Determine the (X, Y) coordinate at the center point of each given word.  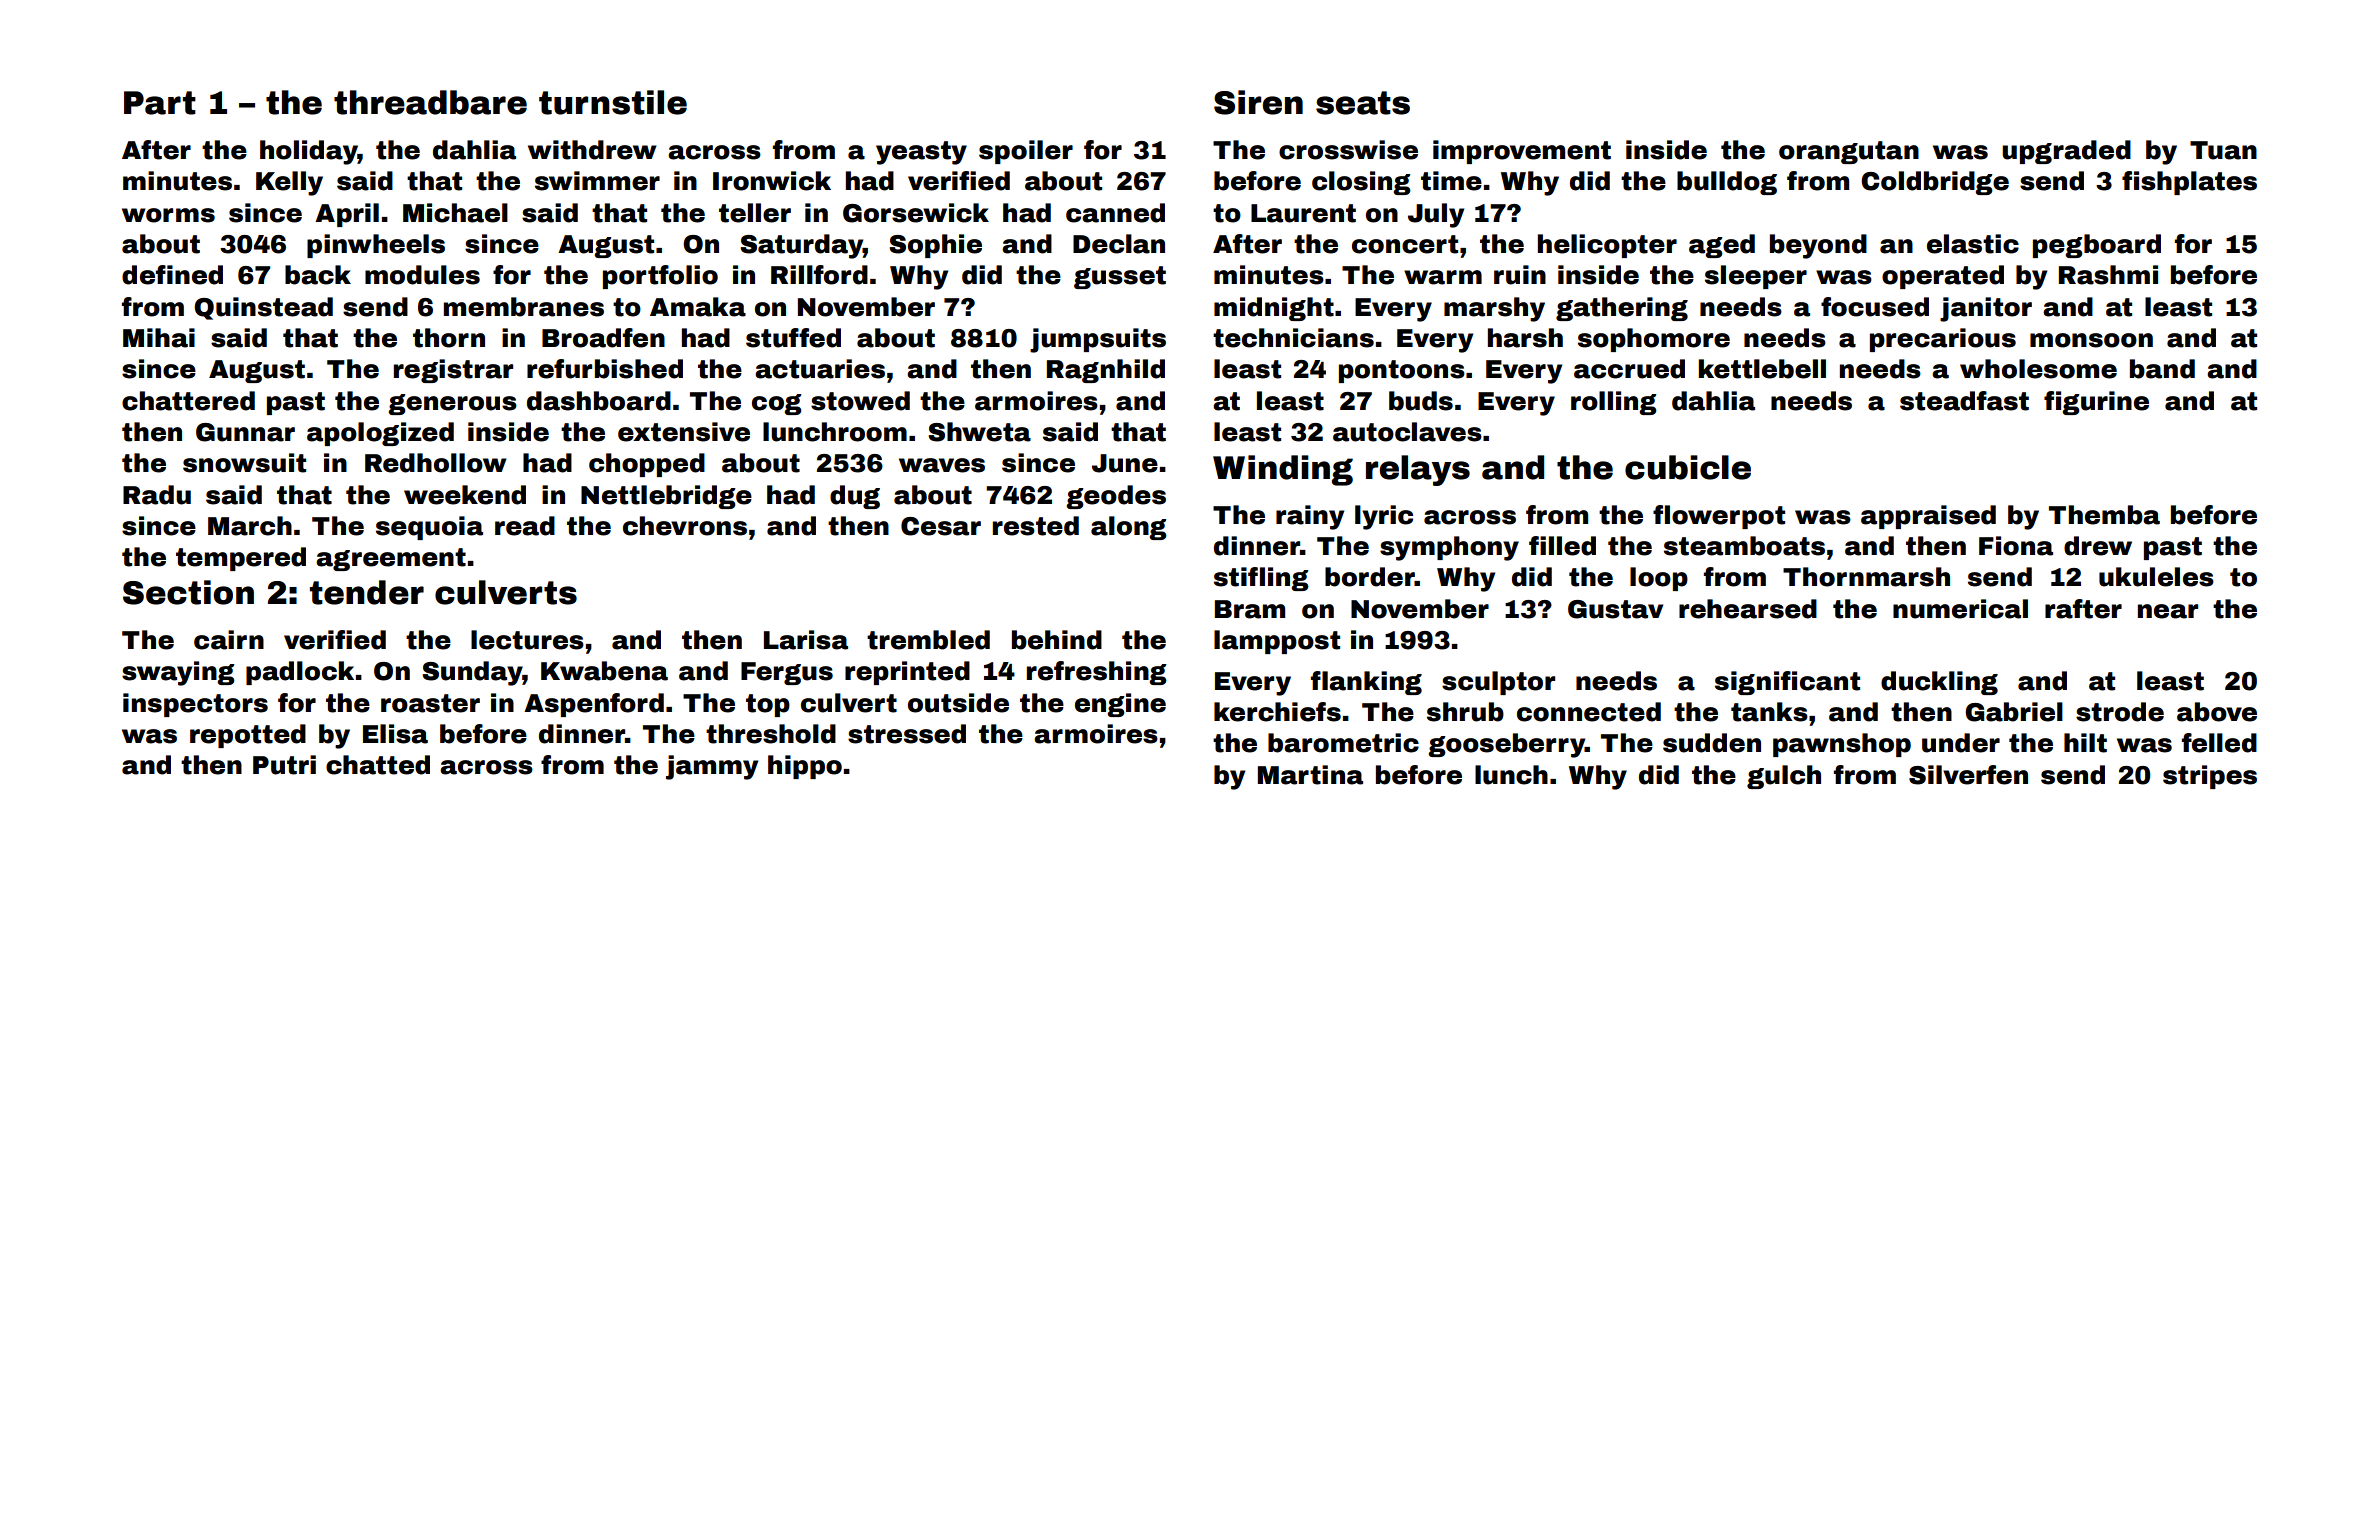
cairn (229, 640)
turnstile (613, 102)
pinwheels (376, 246)
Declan (1119, 244)
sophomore (1654, 340)
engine (1120, 705)
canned (1115, 213)
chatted (378, 765)
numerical (1960, 609)
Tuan (2223, 150)
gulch (1784, 777)
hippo (805, 767)
